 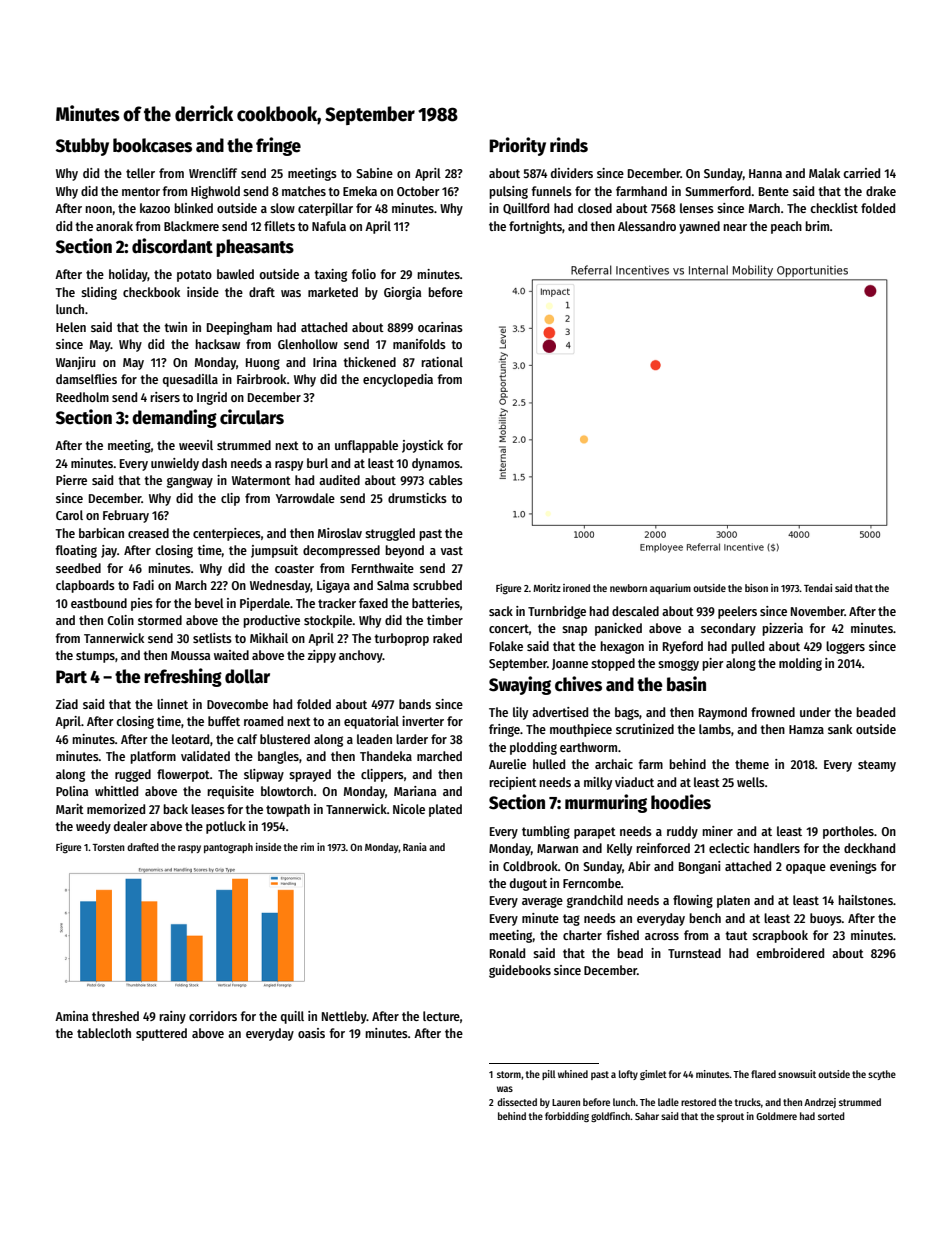 What do you see at coordinates (82, 147) in the page?
I see `Stubby` at bounding box center [82, 147].
